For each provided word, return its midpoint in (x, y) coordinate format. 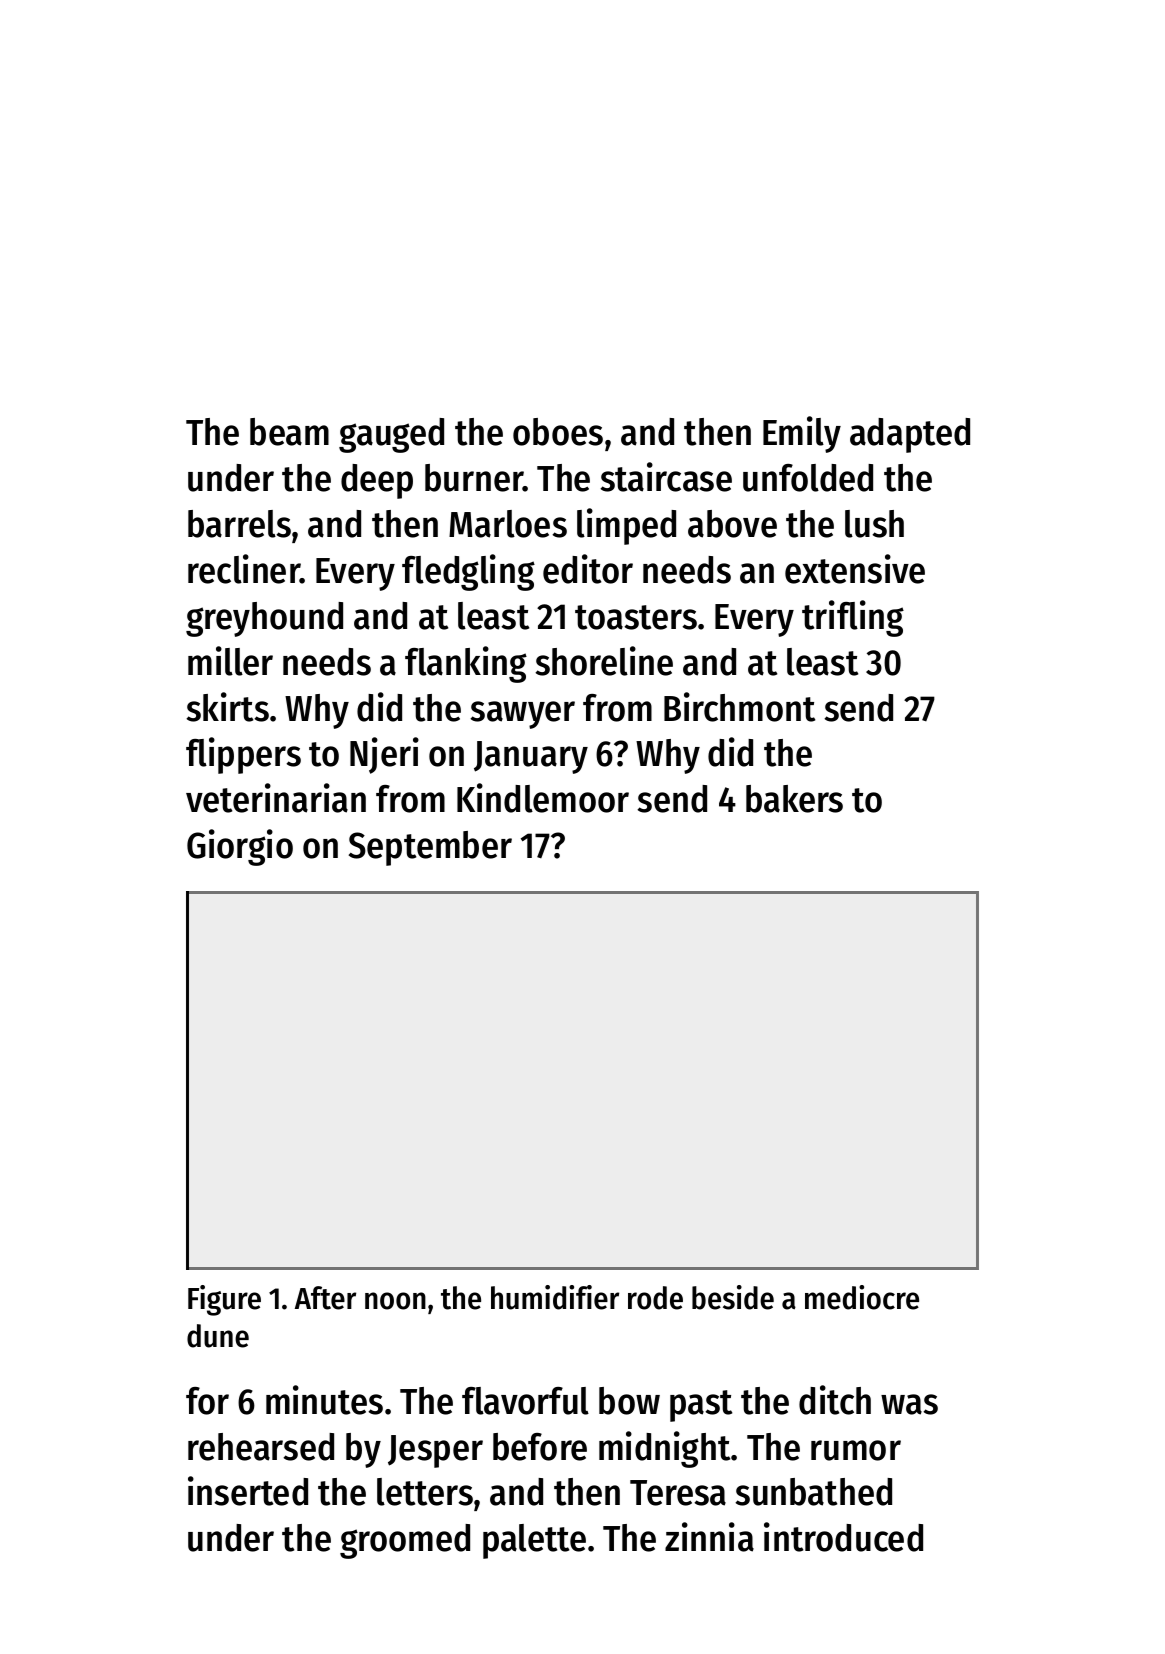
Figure (224, 1300)
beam (289, 432)
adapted (910, 435)
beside (733, 1297)
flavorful (525, 1401)
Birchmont (739, 707)
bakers (794, 799)
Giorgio (240, 847)
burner (474, 478)
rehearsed (261, 1447)
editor (588, 569)
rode (655, 1298)
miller (230, 661)
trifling (853, 618)
